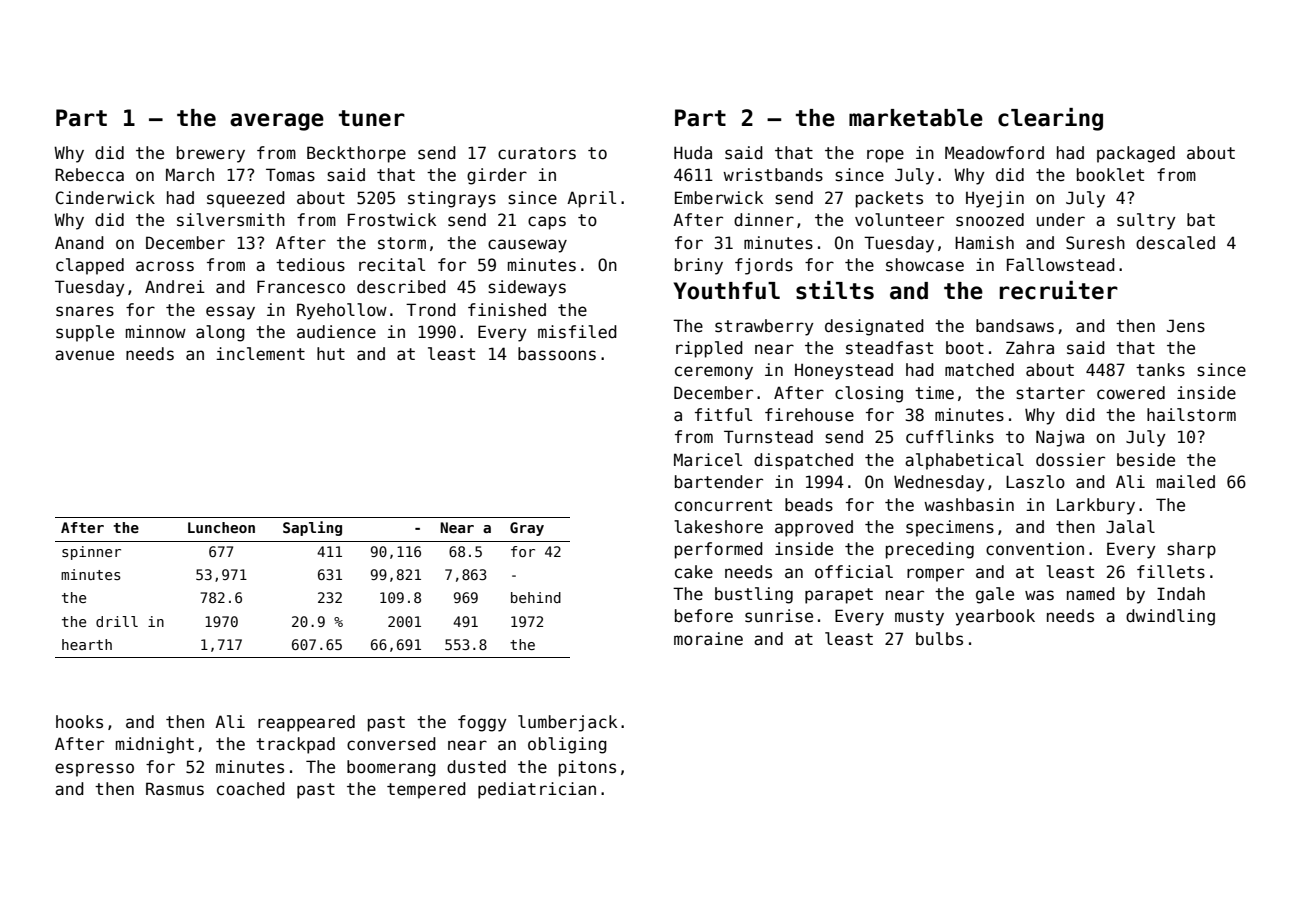  I want to click on fillets, so click(1171, 572).
